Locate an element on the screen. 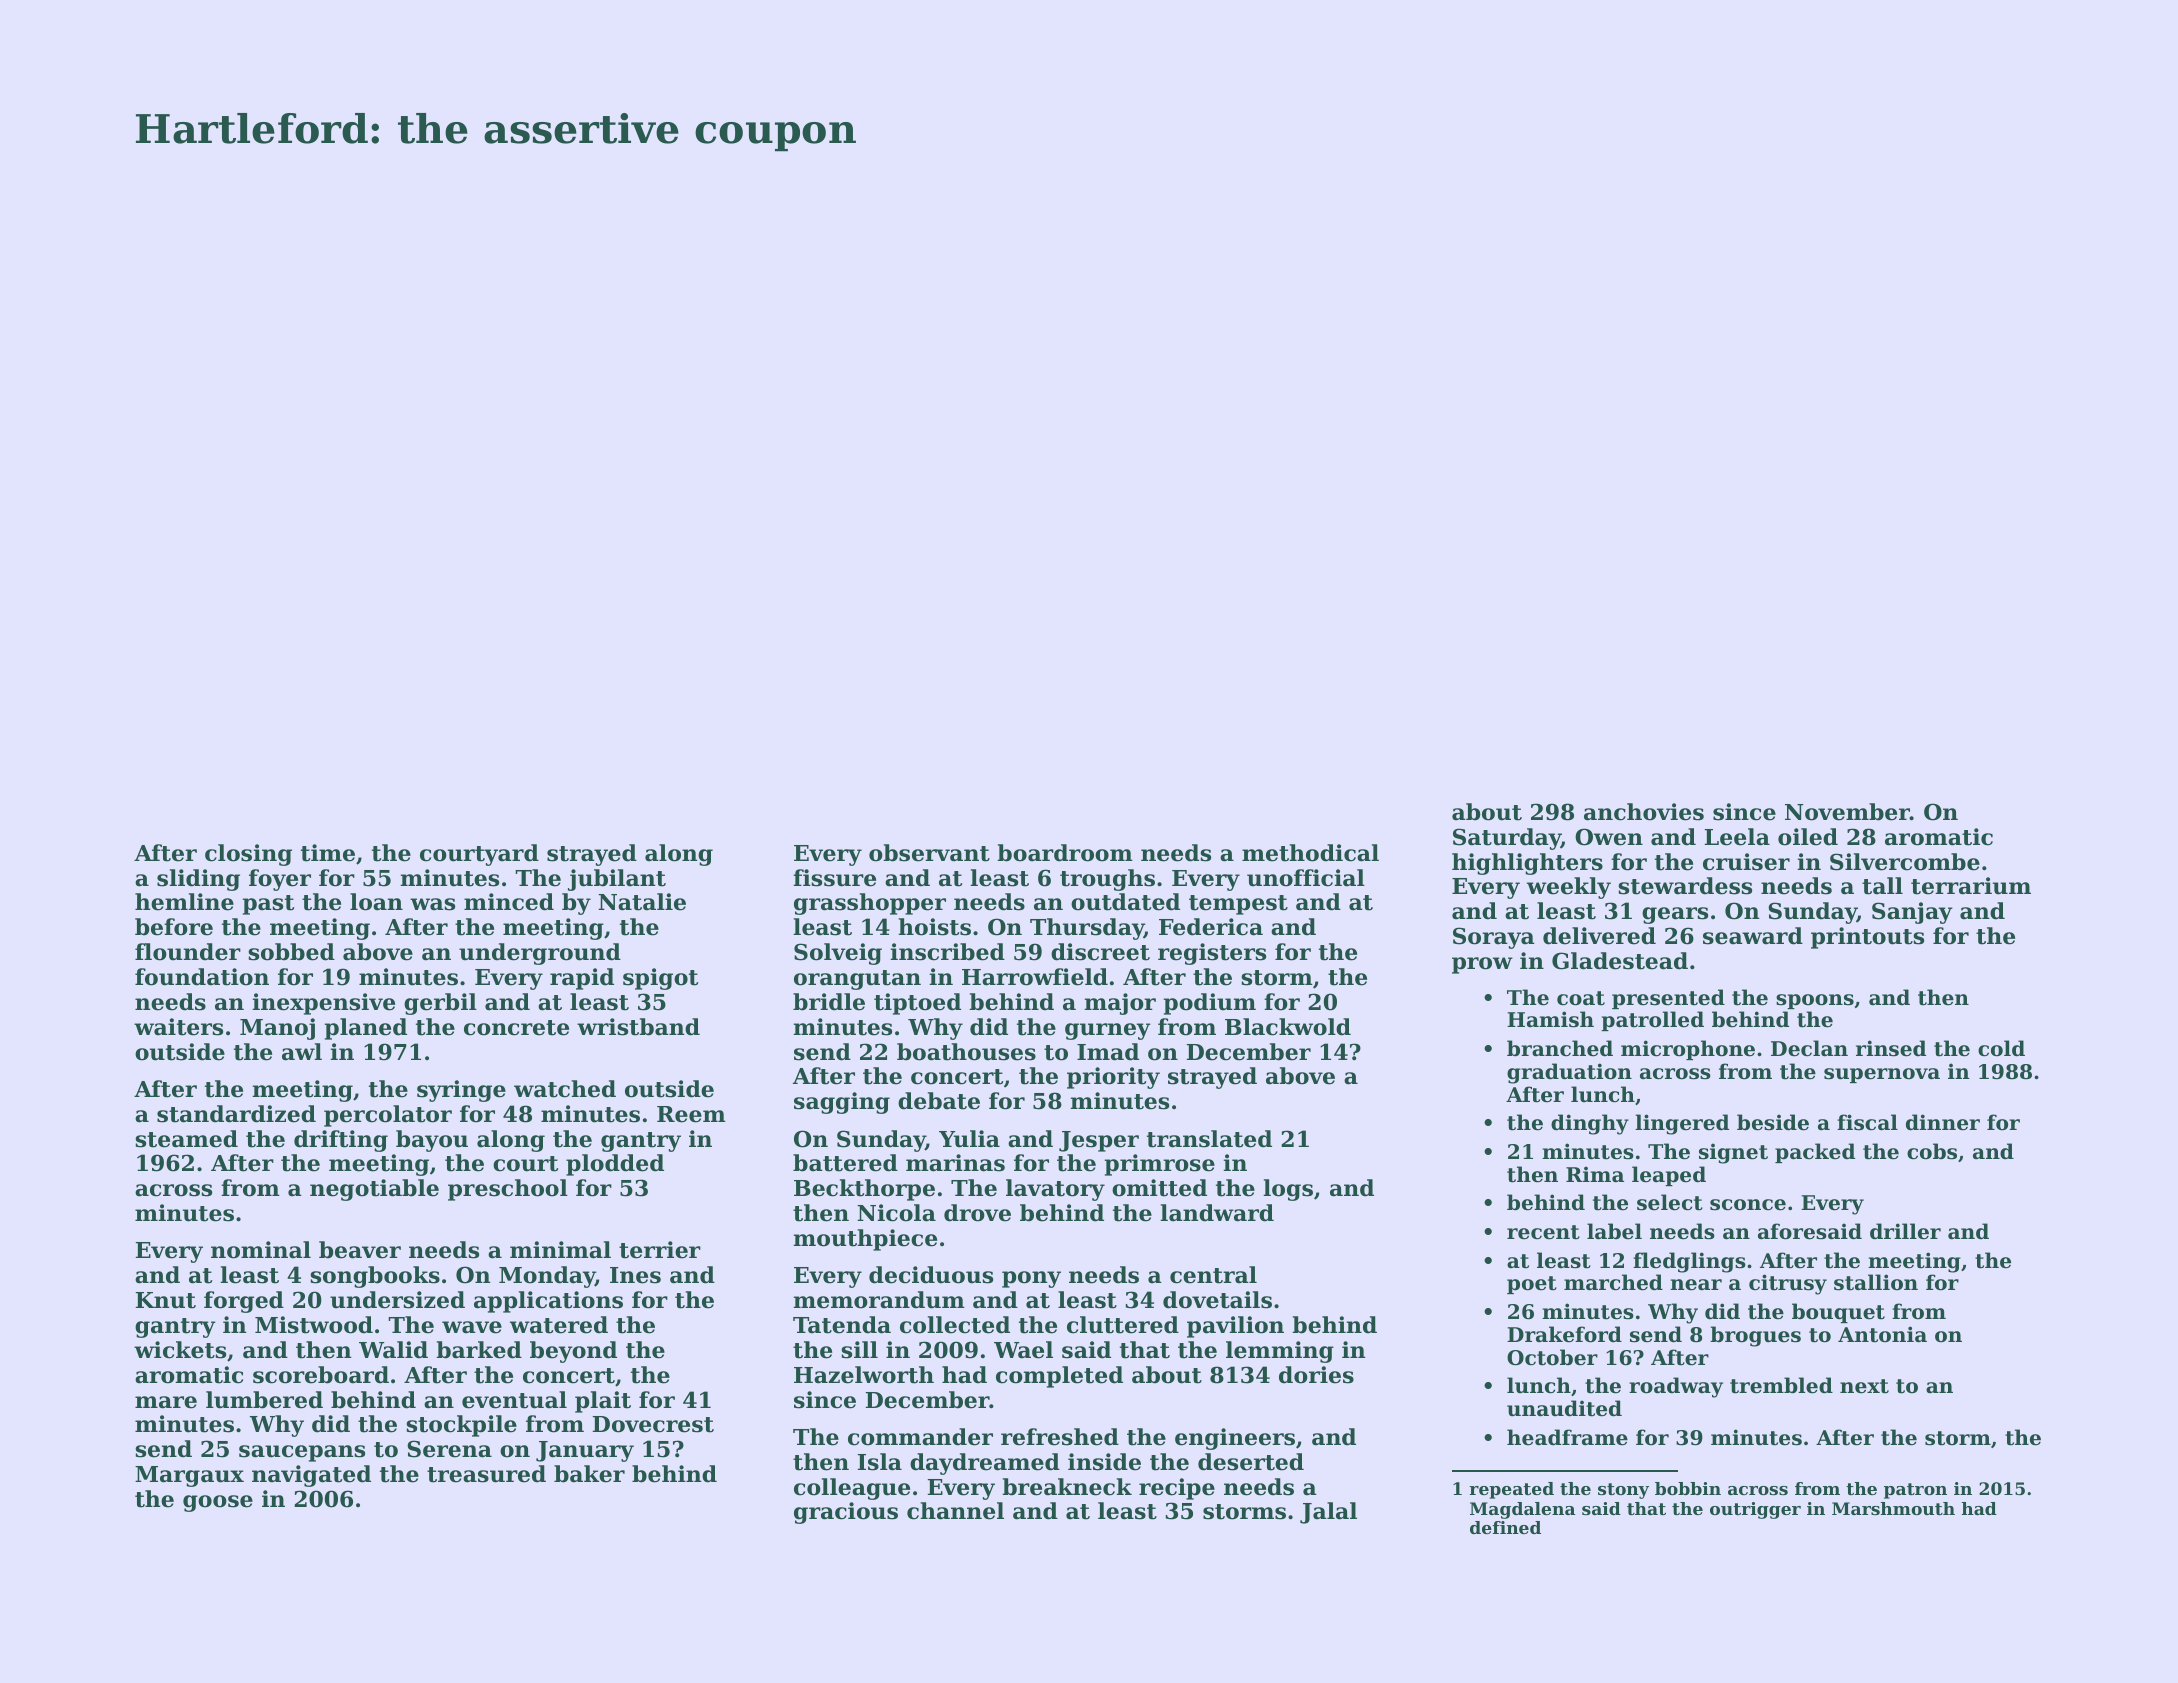 The width and height of the screenshot is (2178, 1683). standardized is located at coordinates (236, 1114).
